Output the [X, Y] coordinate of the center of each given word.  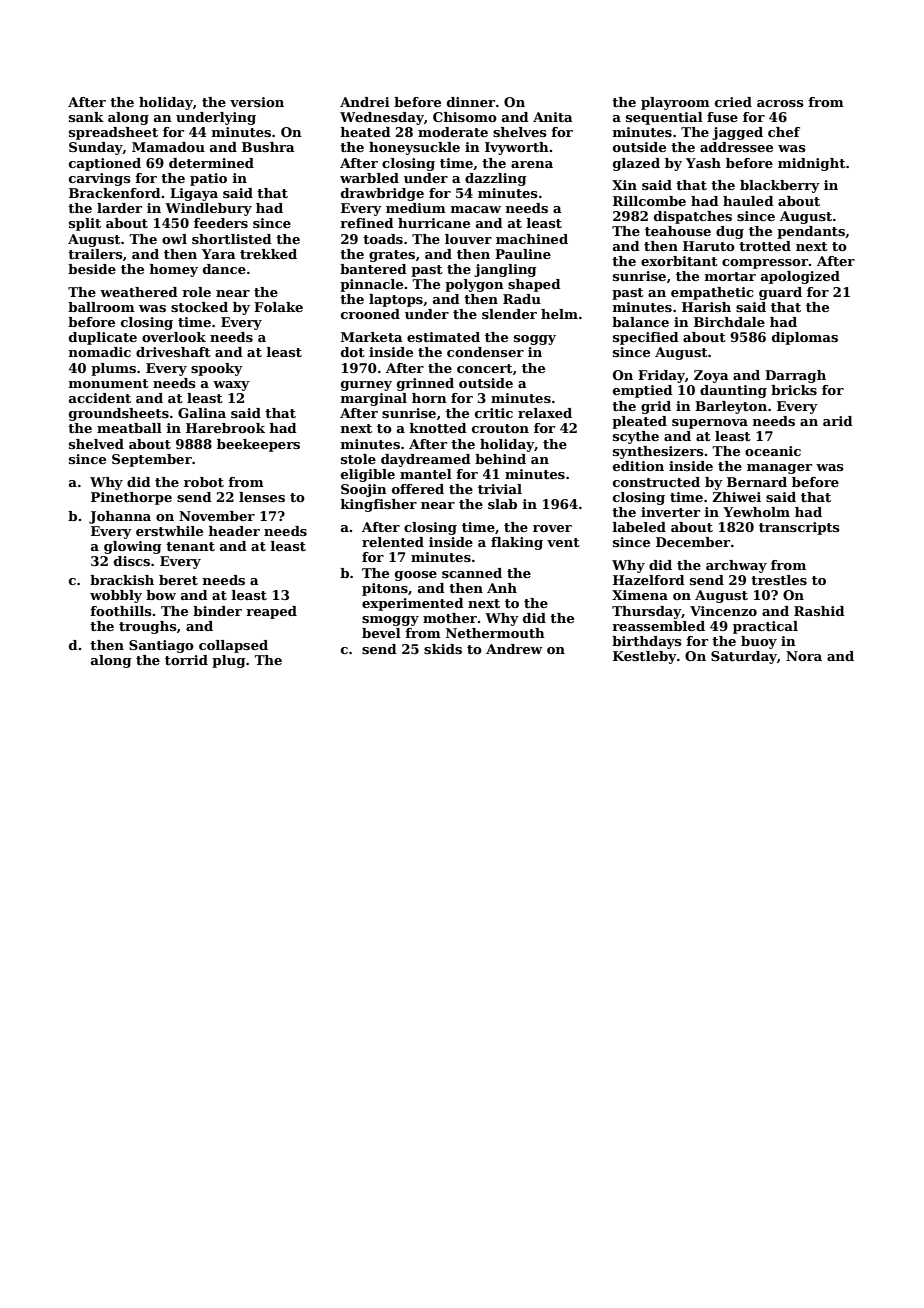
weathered [139, 292]
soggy [535, 340]
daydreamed [426, 460]
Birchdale [729, 322]
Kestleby [645, 657]
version [257, 102]
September [152, 460]
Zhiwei [736, 497]
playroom [675, 103]
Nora [804, 656]
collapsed [233, 646]
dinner [471, 102]
